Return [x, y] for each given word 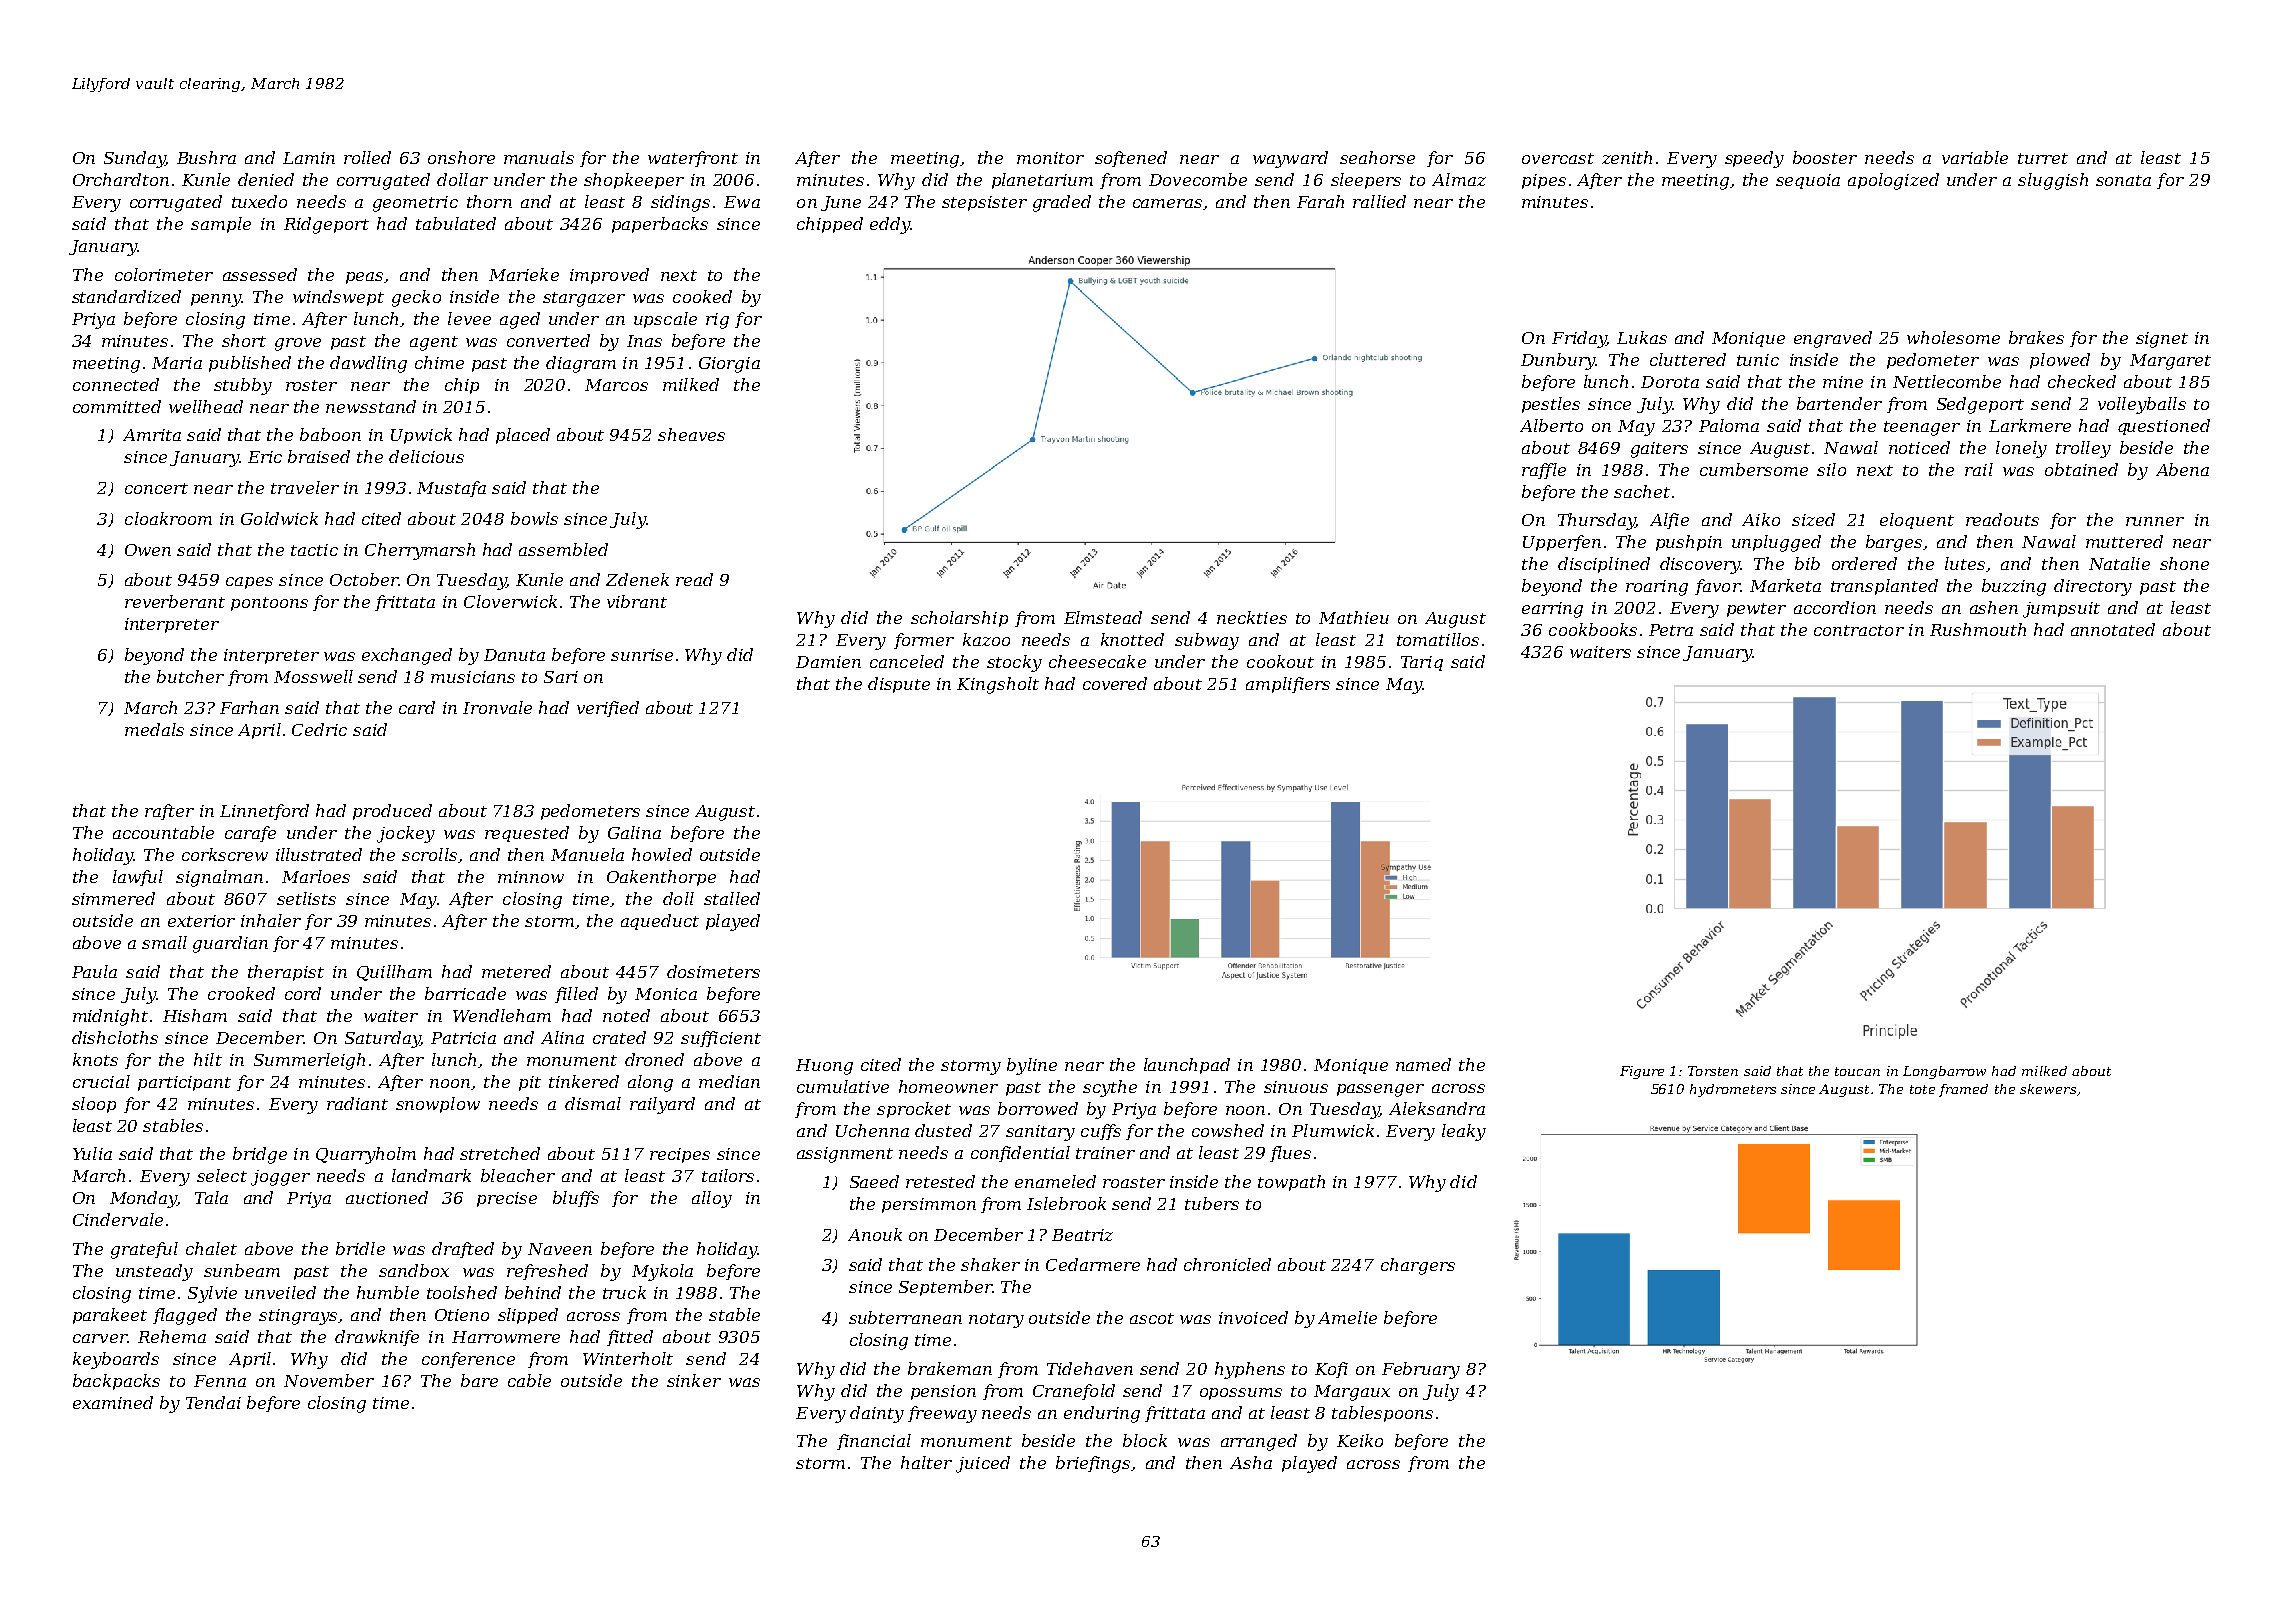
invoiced [1253, 1317]
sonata [2123, 180]
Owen [148, 550]
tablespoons [1382, 1414]
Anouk [875, 1234]
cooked [702, 296]
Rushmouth [1978, 629]
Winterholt [628, 1358]
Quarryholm [366, 1155]
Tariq [1422, 663]
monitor [1050, 158]
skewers [2048, 1089]
